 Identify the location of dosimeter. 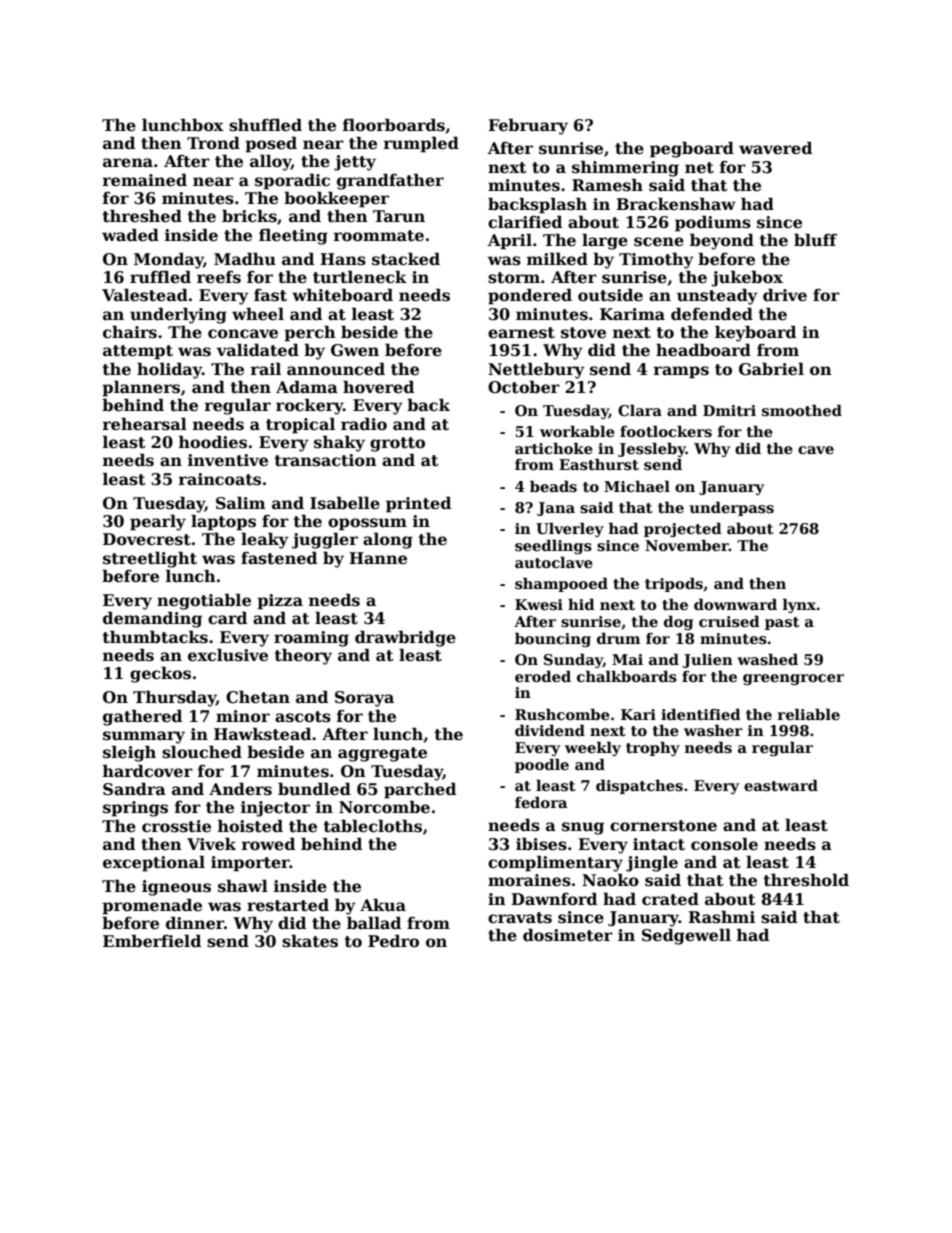
(568, 935).
